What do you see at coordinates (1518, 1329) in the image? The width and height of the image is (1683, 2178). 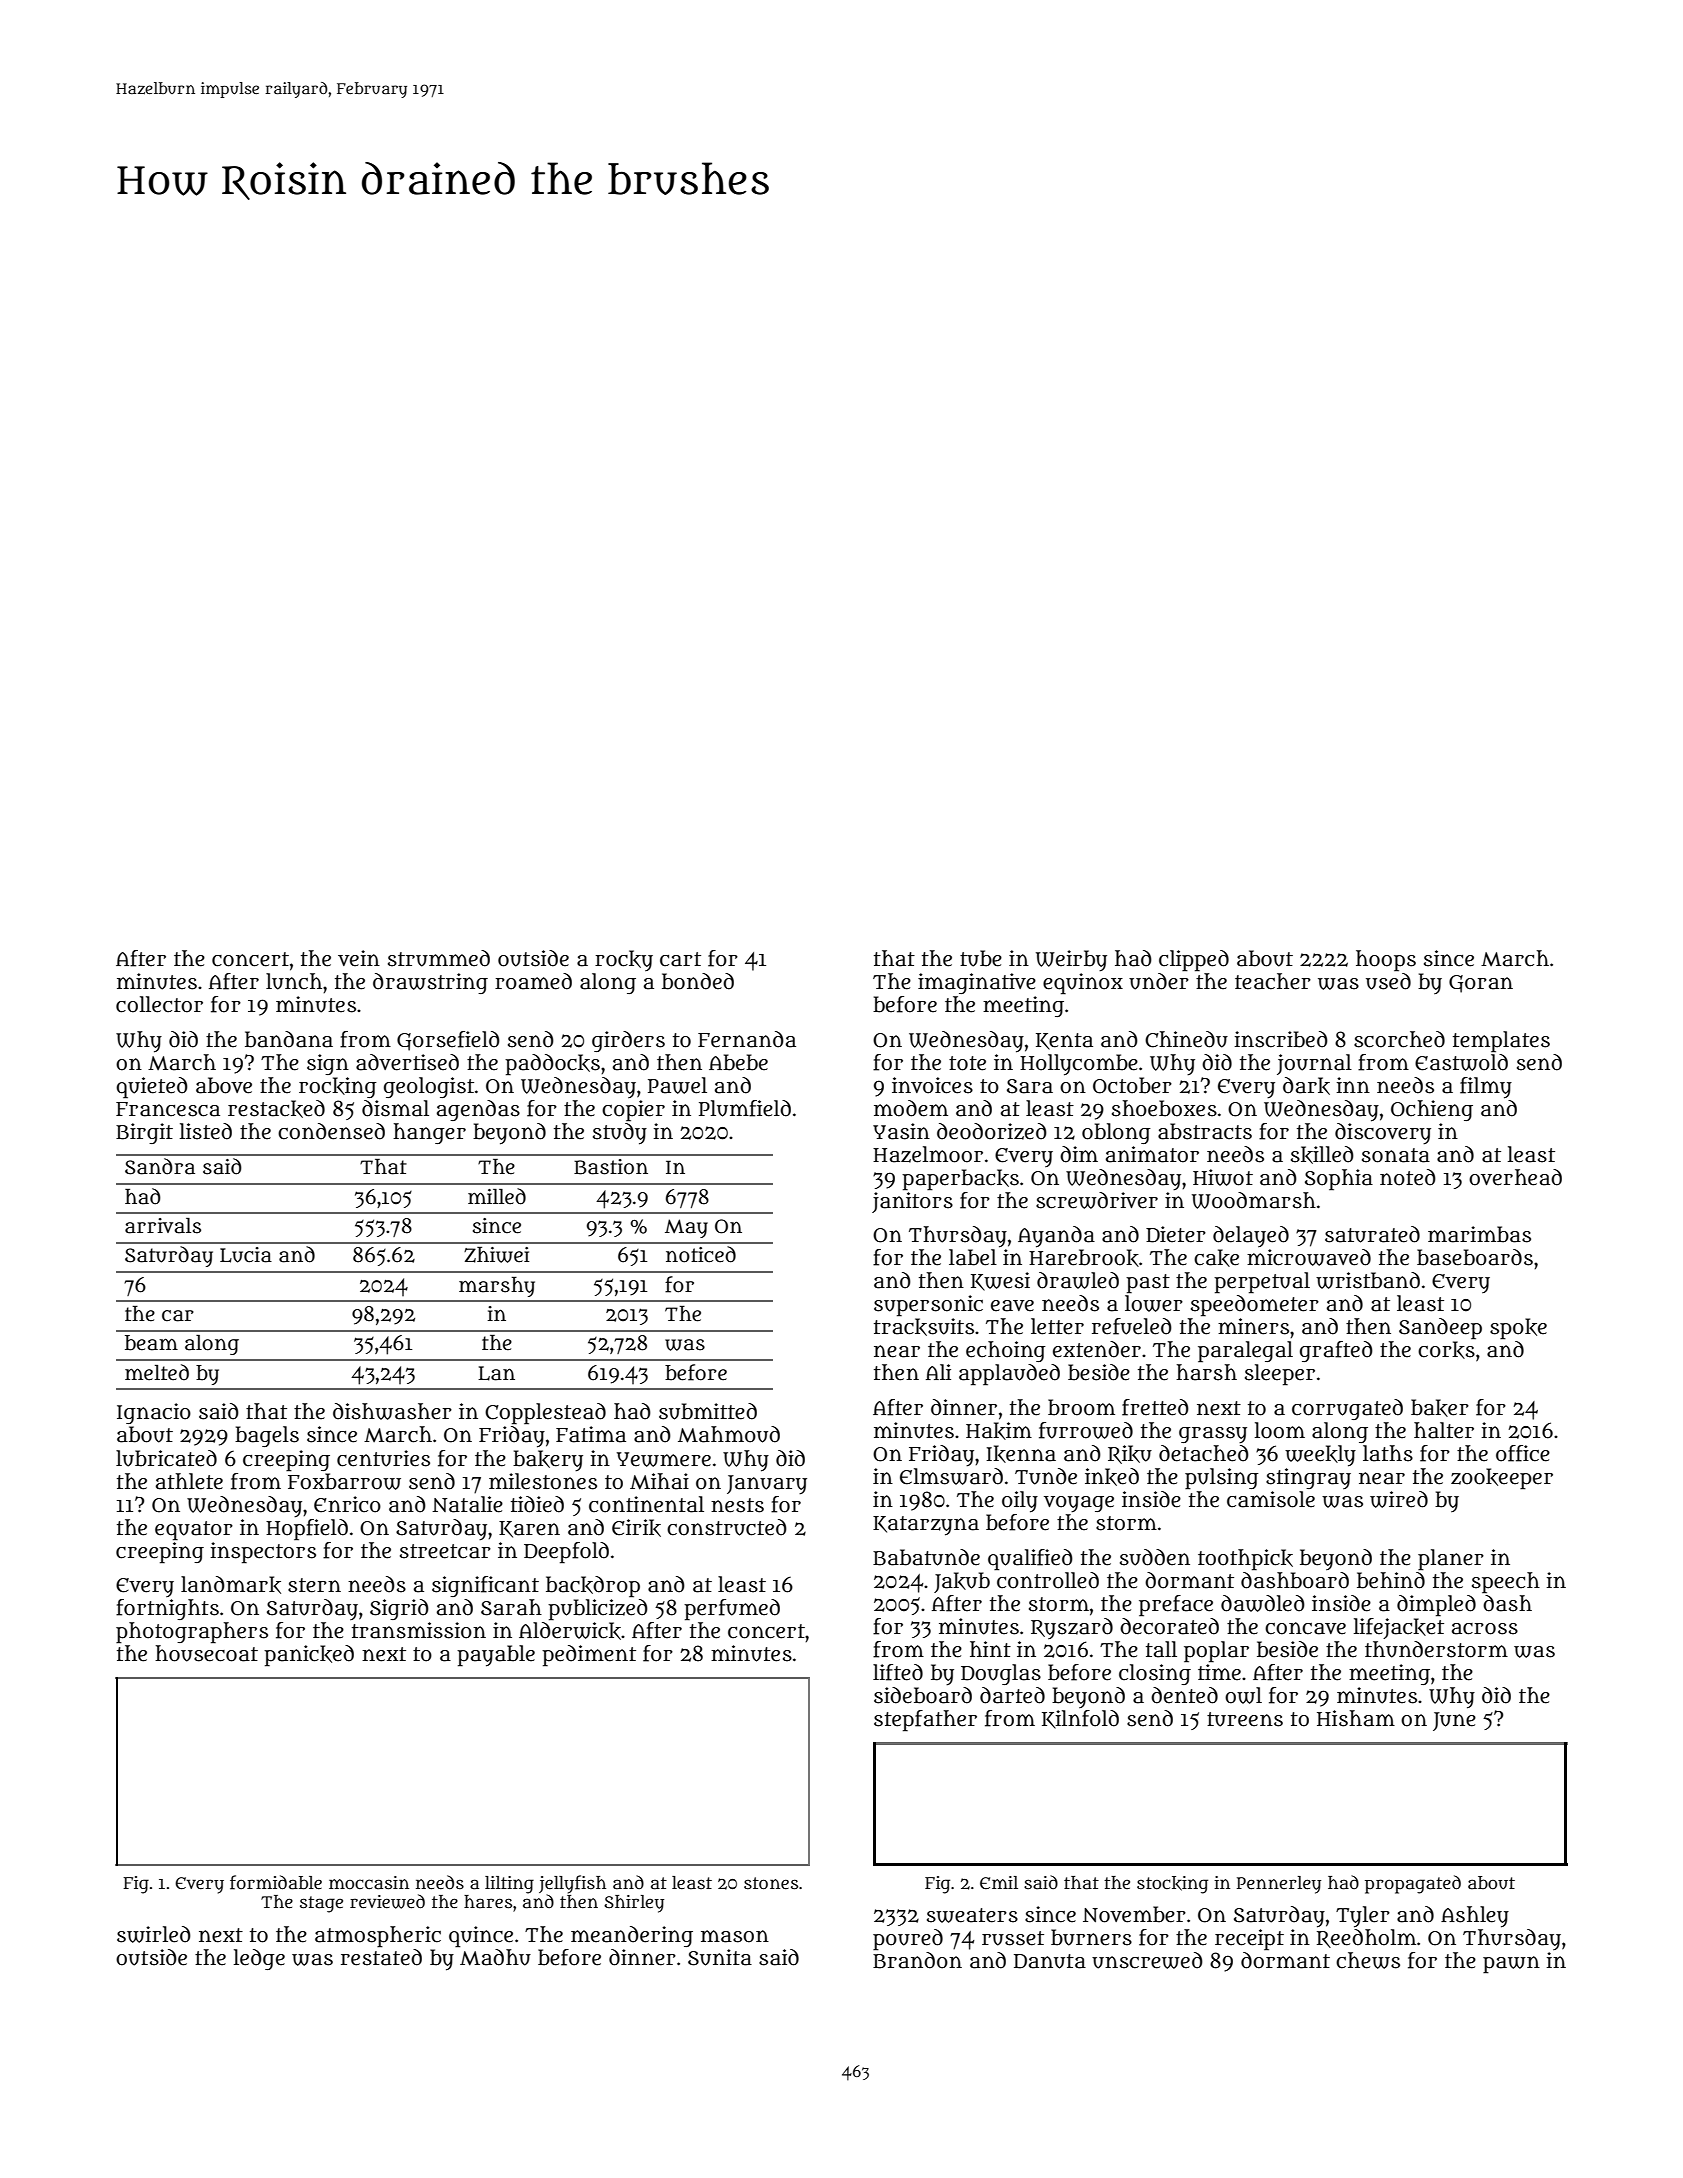 I see `spoke` at bounding box center [1518, 1329].
